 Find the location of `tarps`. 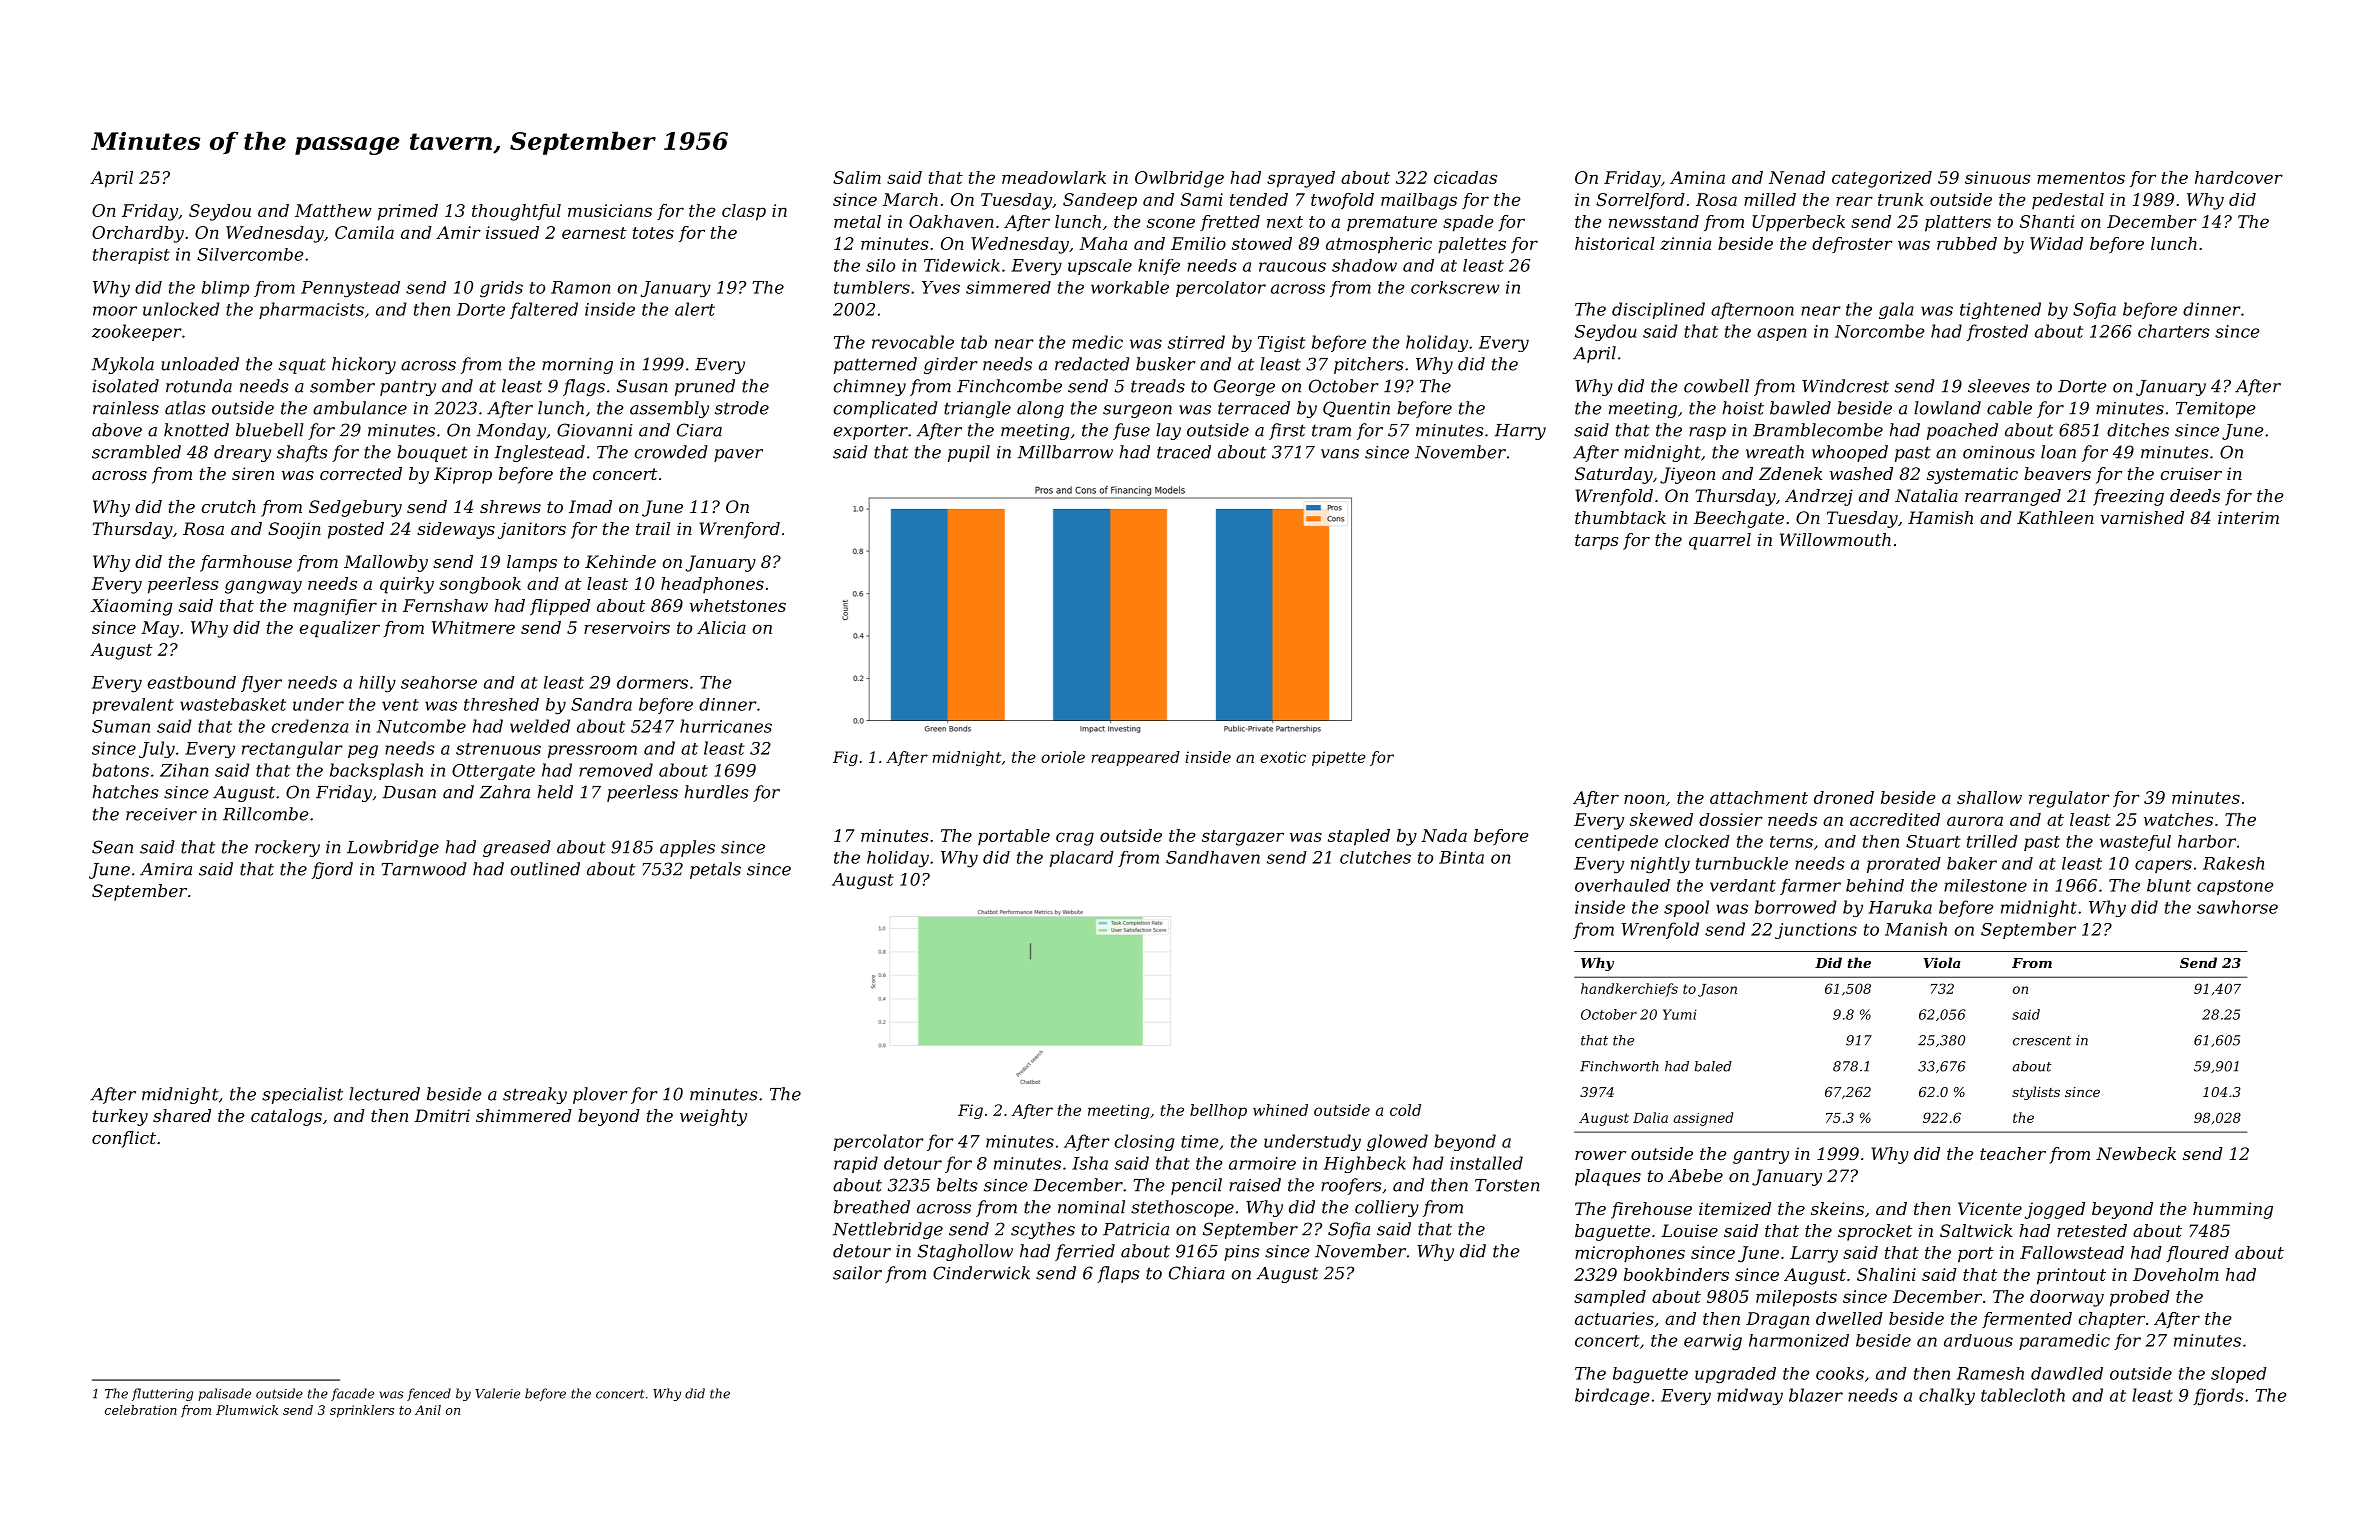

tarps is located at coordinates (1596, 542).
